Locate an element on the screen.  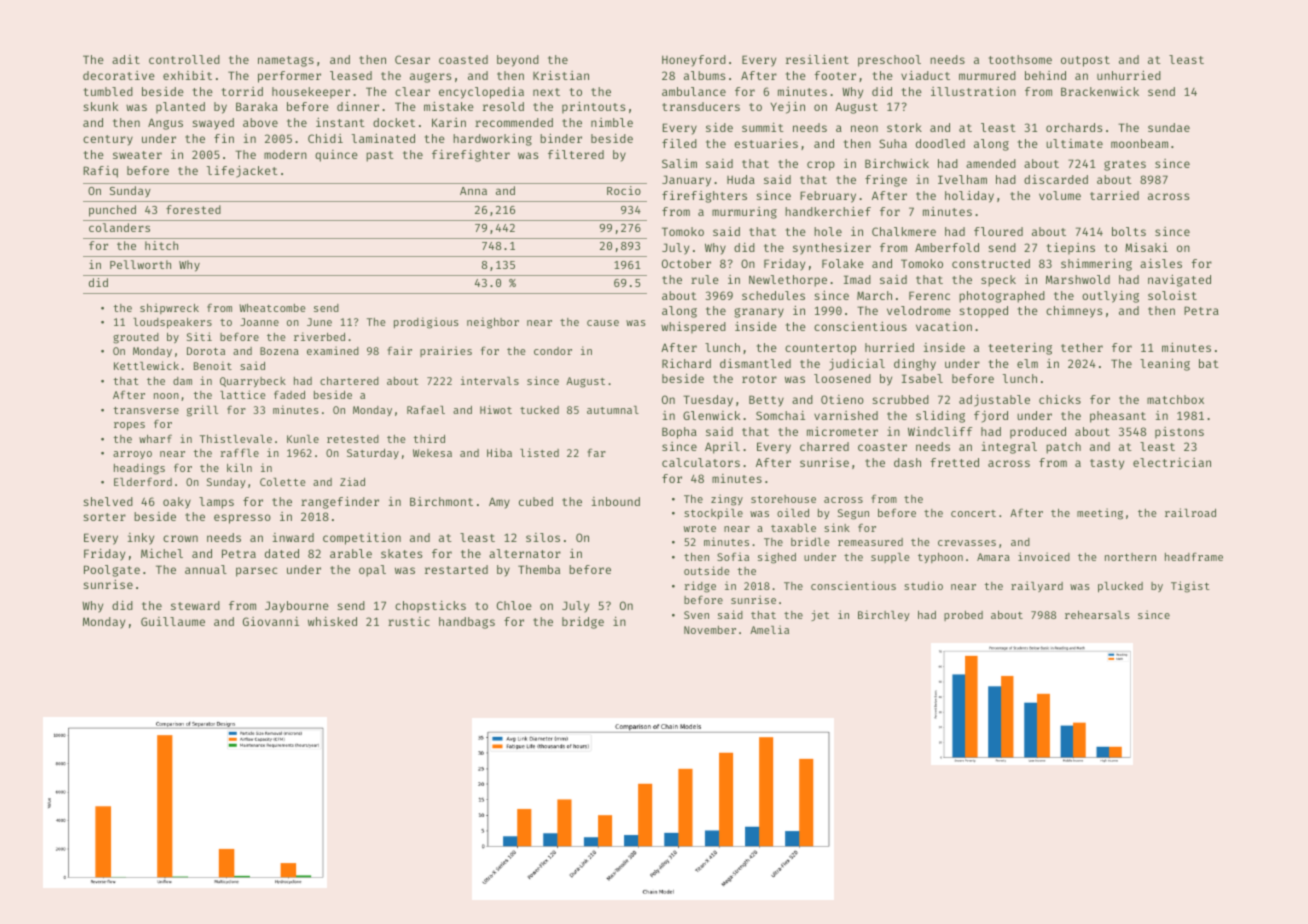
Giovanni is located at coordinates (271, 621).
